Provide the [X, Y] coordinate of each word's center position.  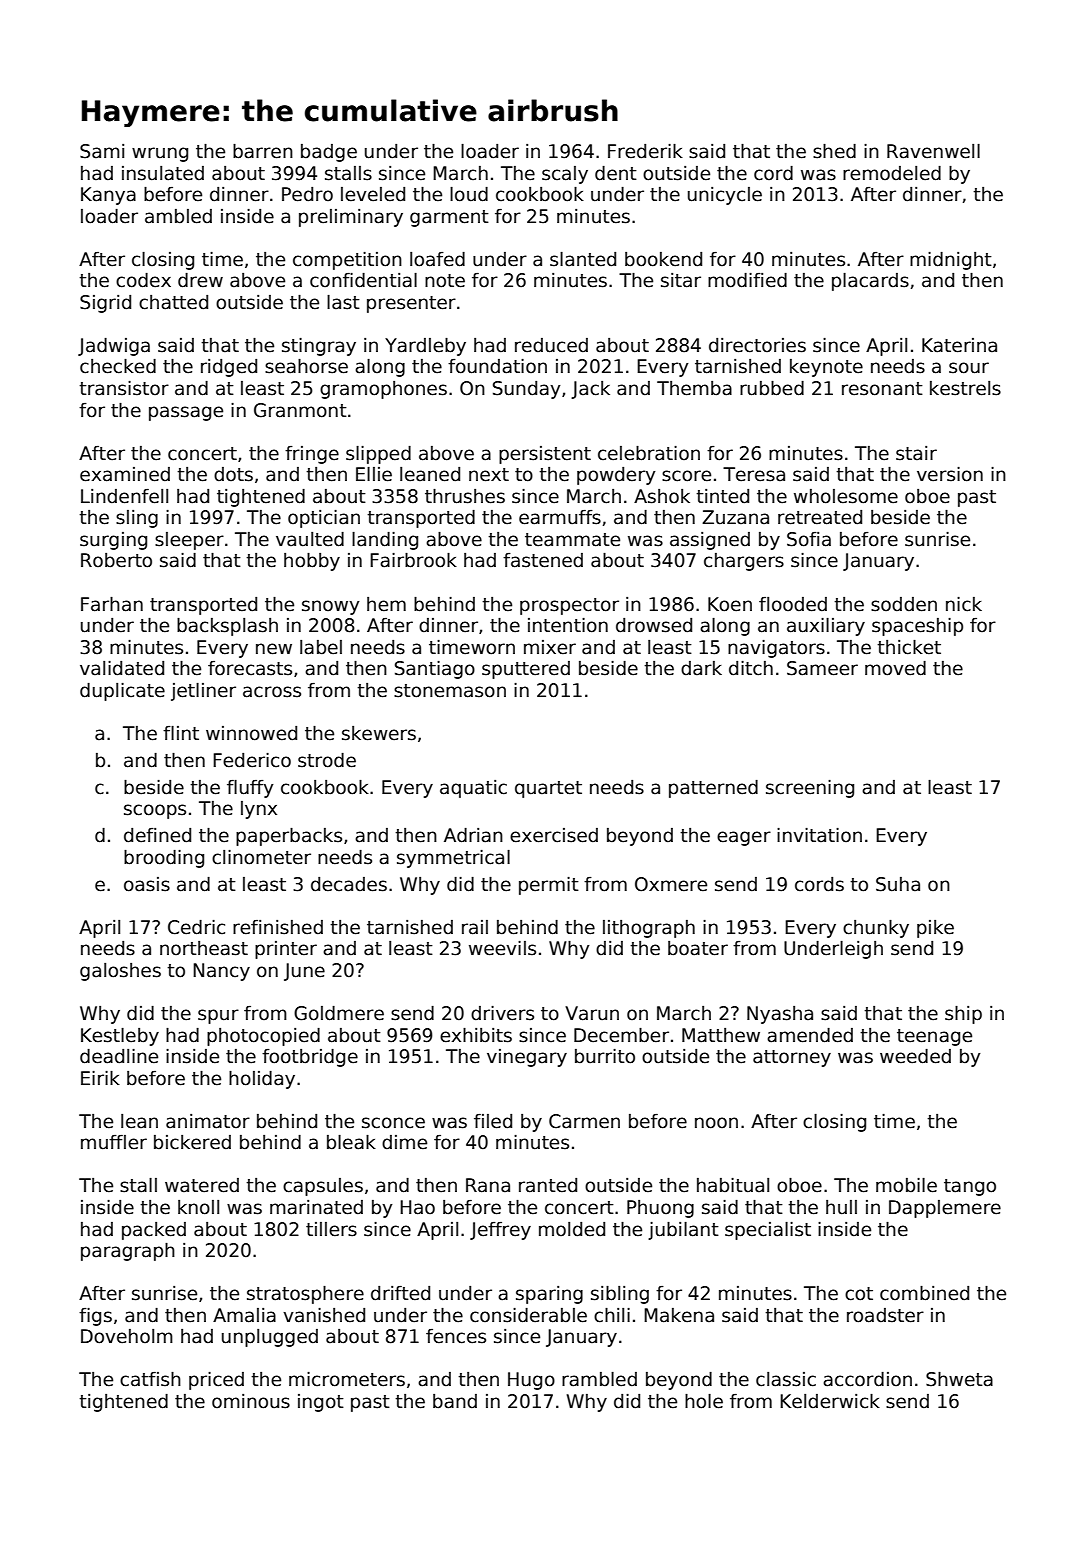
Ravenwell [933, 151]
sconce [393, 1123]
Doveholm [127, 1336]
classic [786, 1379]
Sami [102, 151]
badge [329, 153]
